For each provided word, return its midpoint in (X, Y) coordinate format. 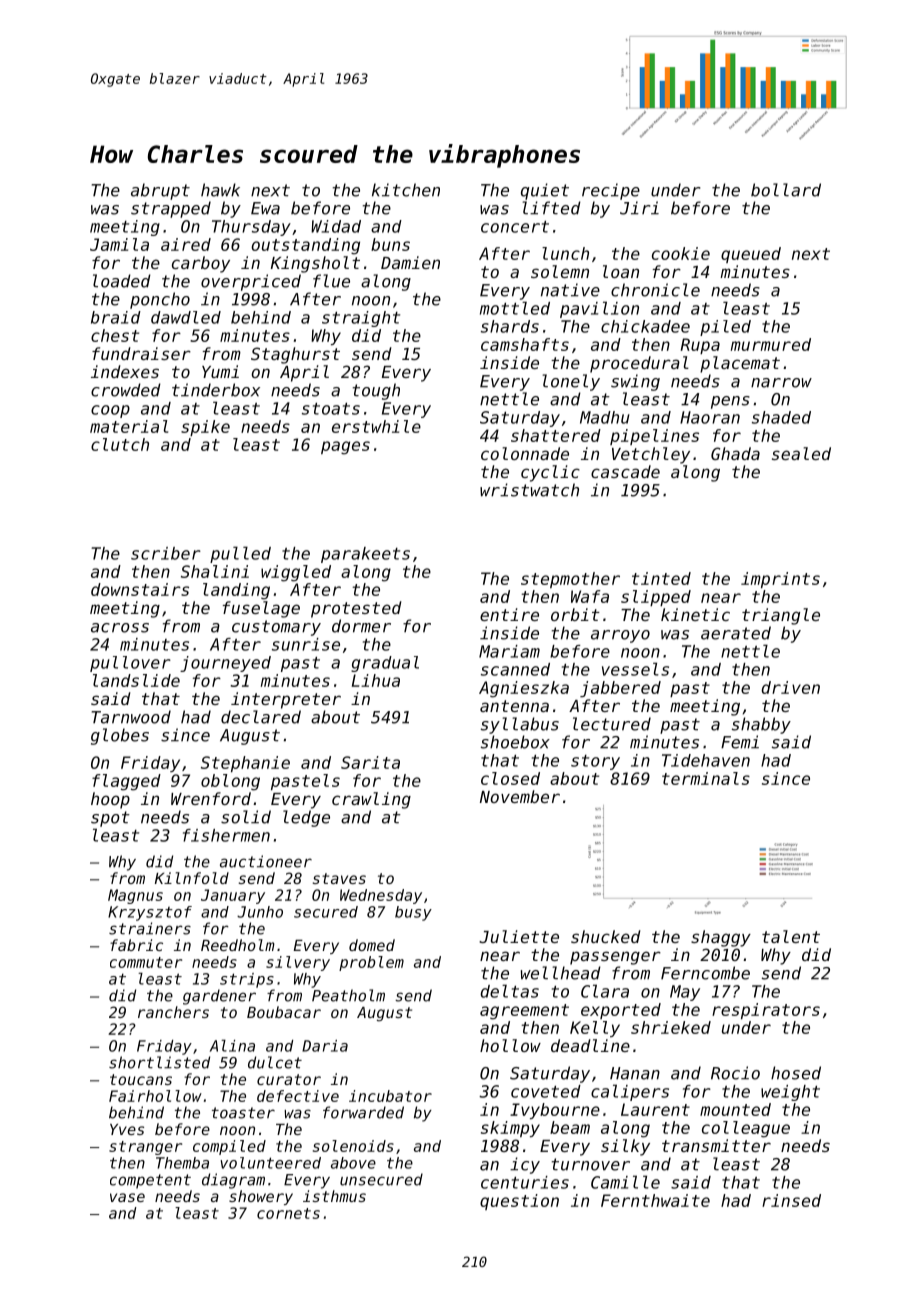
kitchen (406, 190)
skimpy (510, 1129)
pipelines (654, 437)
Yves (127, 1129)
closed (510, 778)
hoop (110, 800)
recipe (611, 191)
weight (790, 1093)
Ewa (265, 208)
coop (110, 411)
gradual (385, 664)
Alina (232, 1045)
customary (276, 628)
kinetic (695, 614)
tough (376, 391)
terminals (706, 778)
